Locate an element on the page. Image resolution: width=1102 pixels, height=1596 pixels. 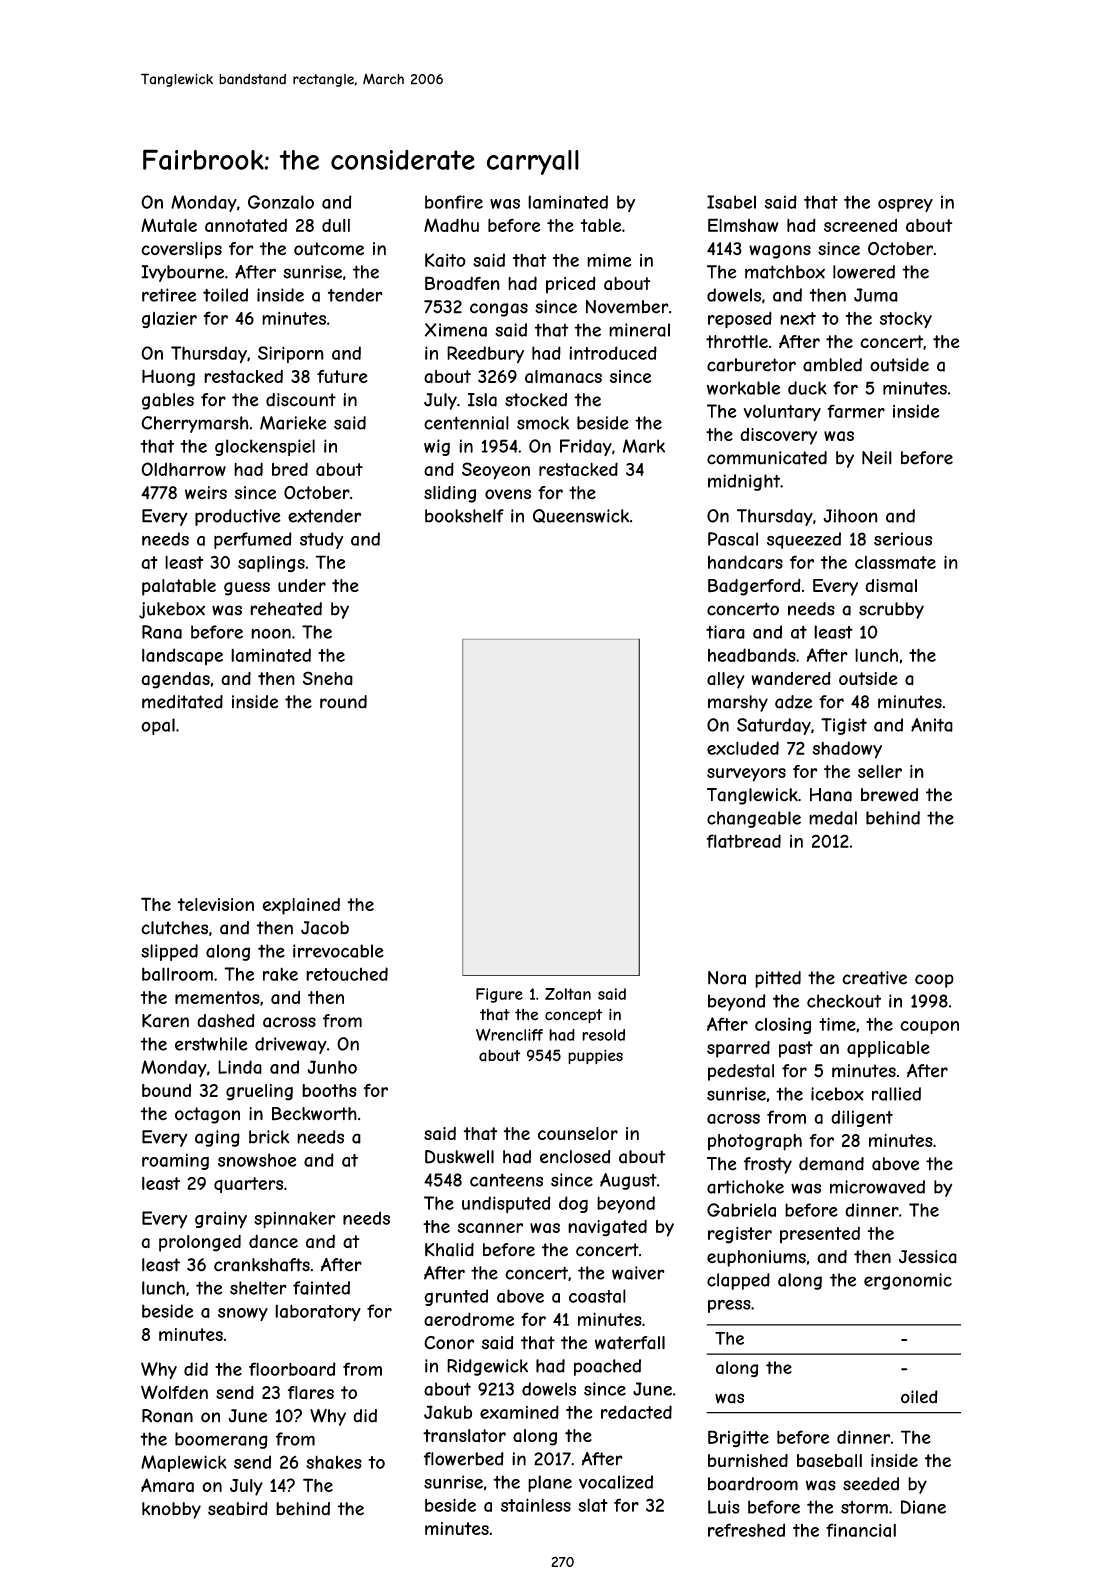
Wrencliff is located at coordinates (509, 1035).
